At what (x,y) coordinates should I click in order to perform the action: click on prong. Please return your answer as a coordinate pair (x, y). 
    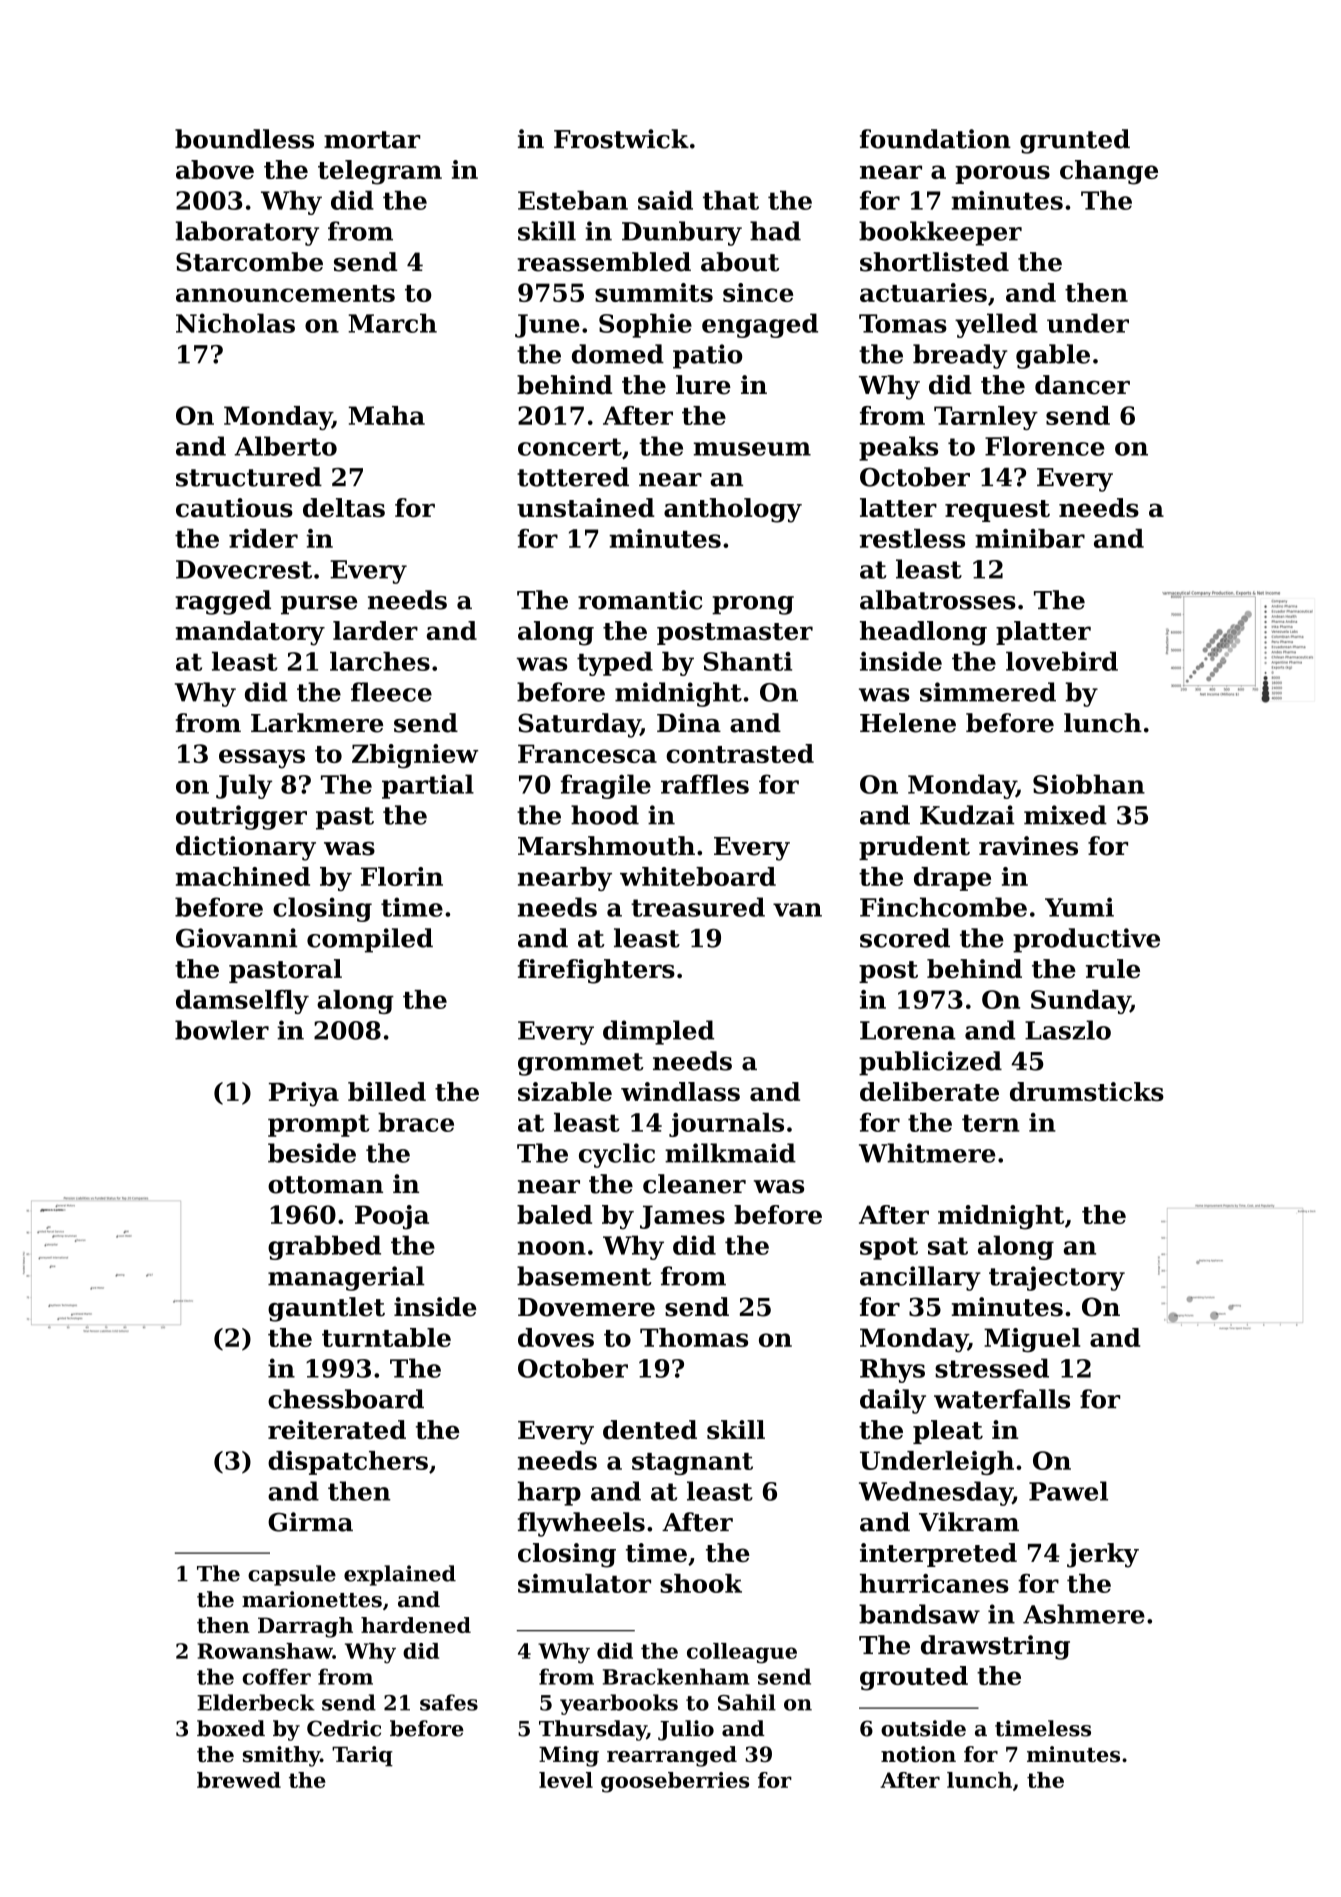
    Looking at the image, I should click on (753, 605).
